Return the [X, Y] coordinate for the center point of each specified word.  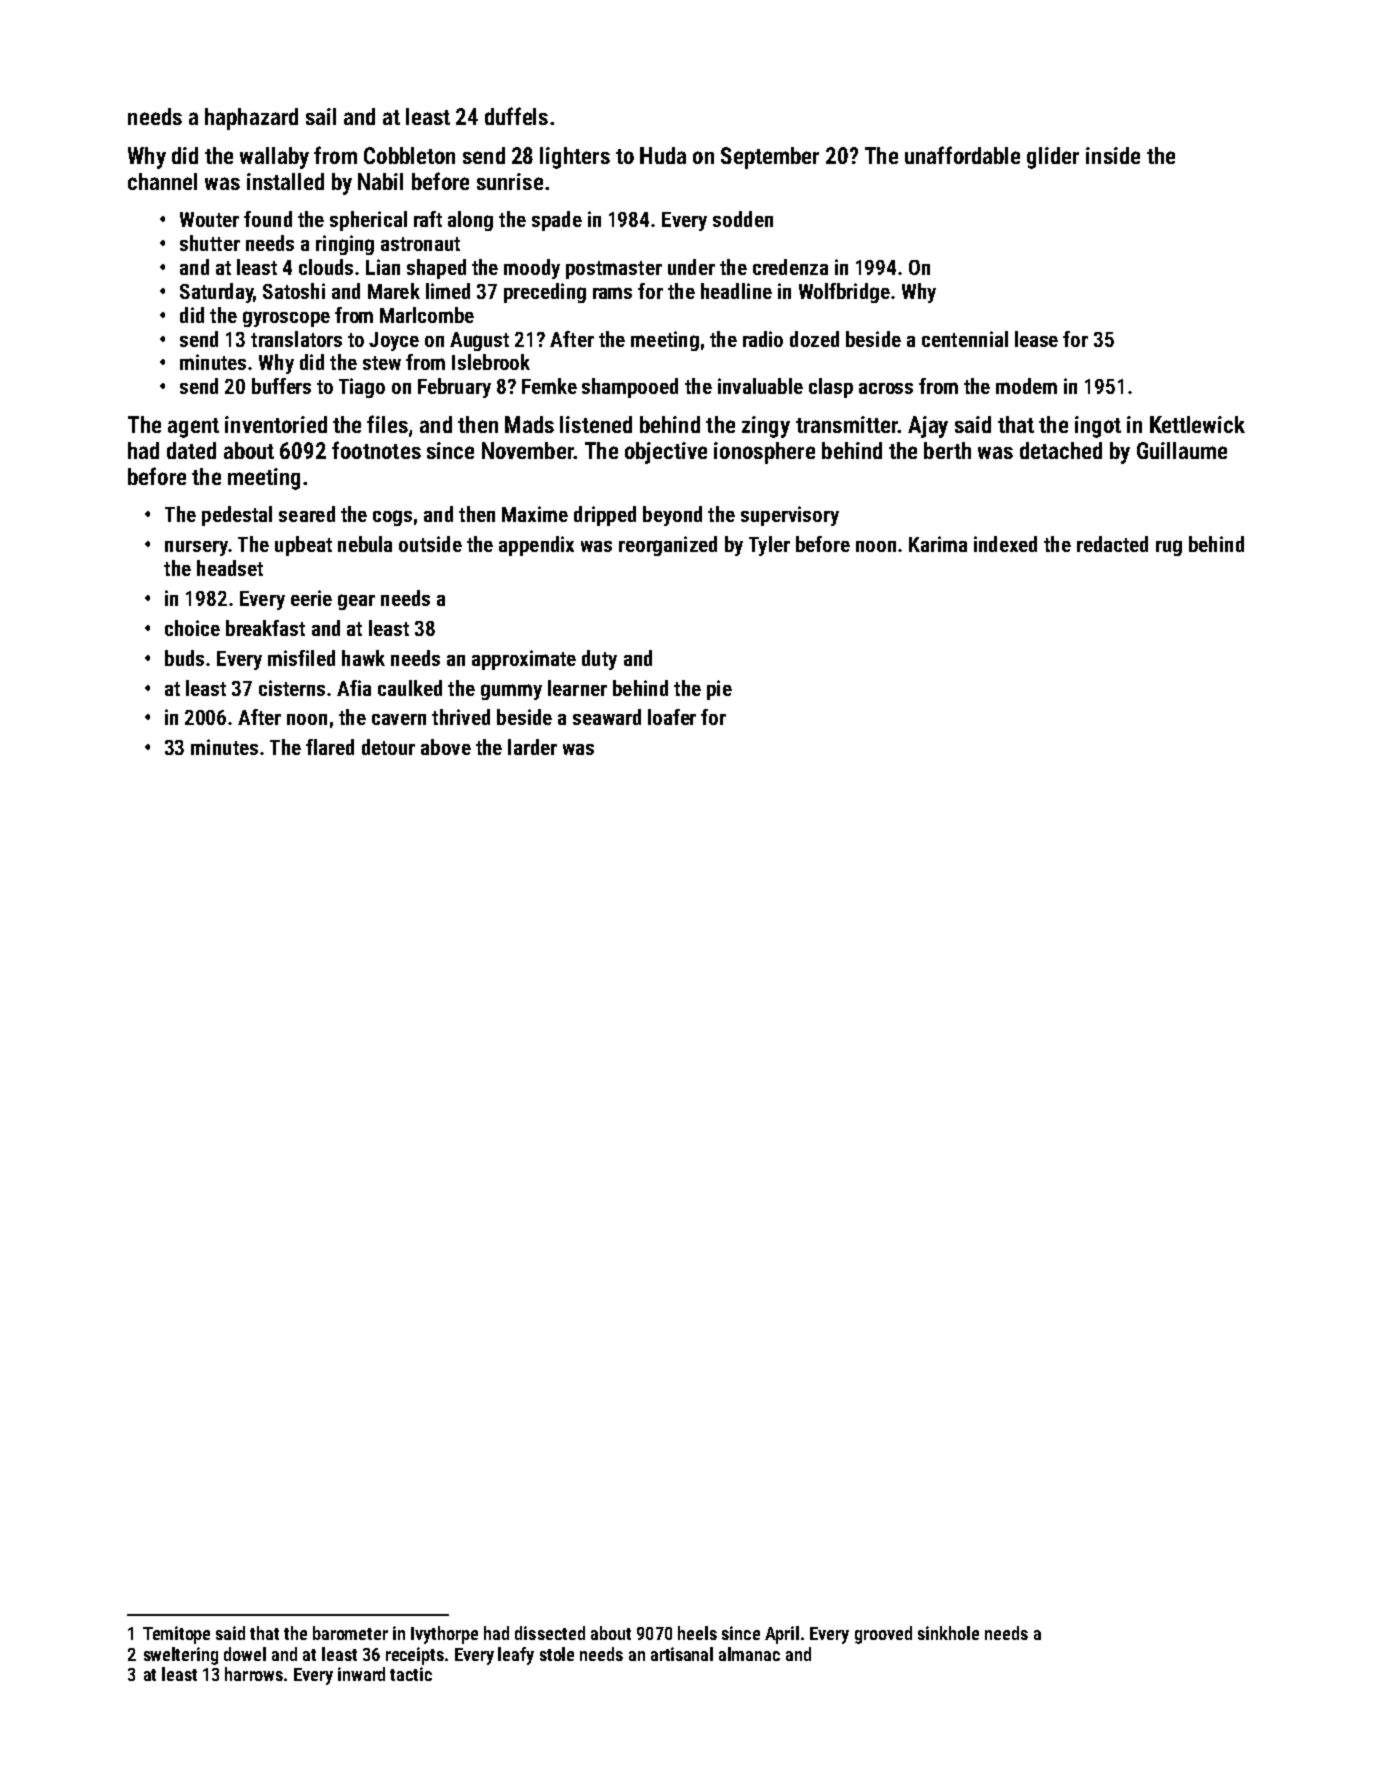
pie [719, 690]
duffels [516, 116]
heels [697, 1633]
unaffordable [962, 155]
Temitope [176, 1635]
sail [321, 116]
